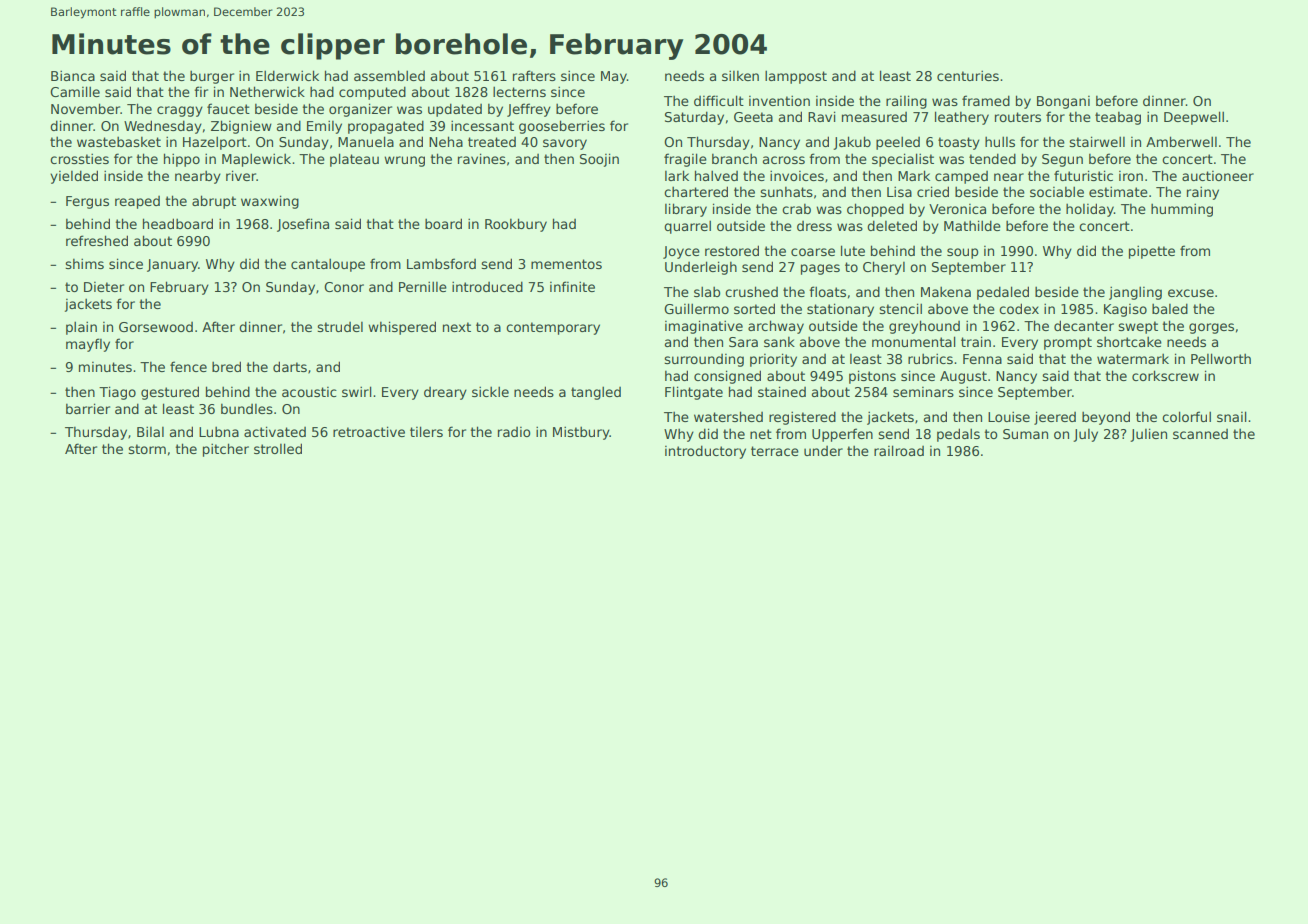  What do you see at coordinates (1218, 176) in the screenshot?
I see `auctioneer` at bounding box center [1218, 176].
